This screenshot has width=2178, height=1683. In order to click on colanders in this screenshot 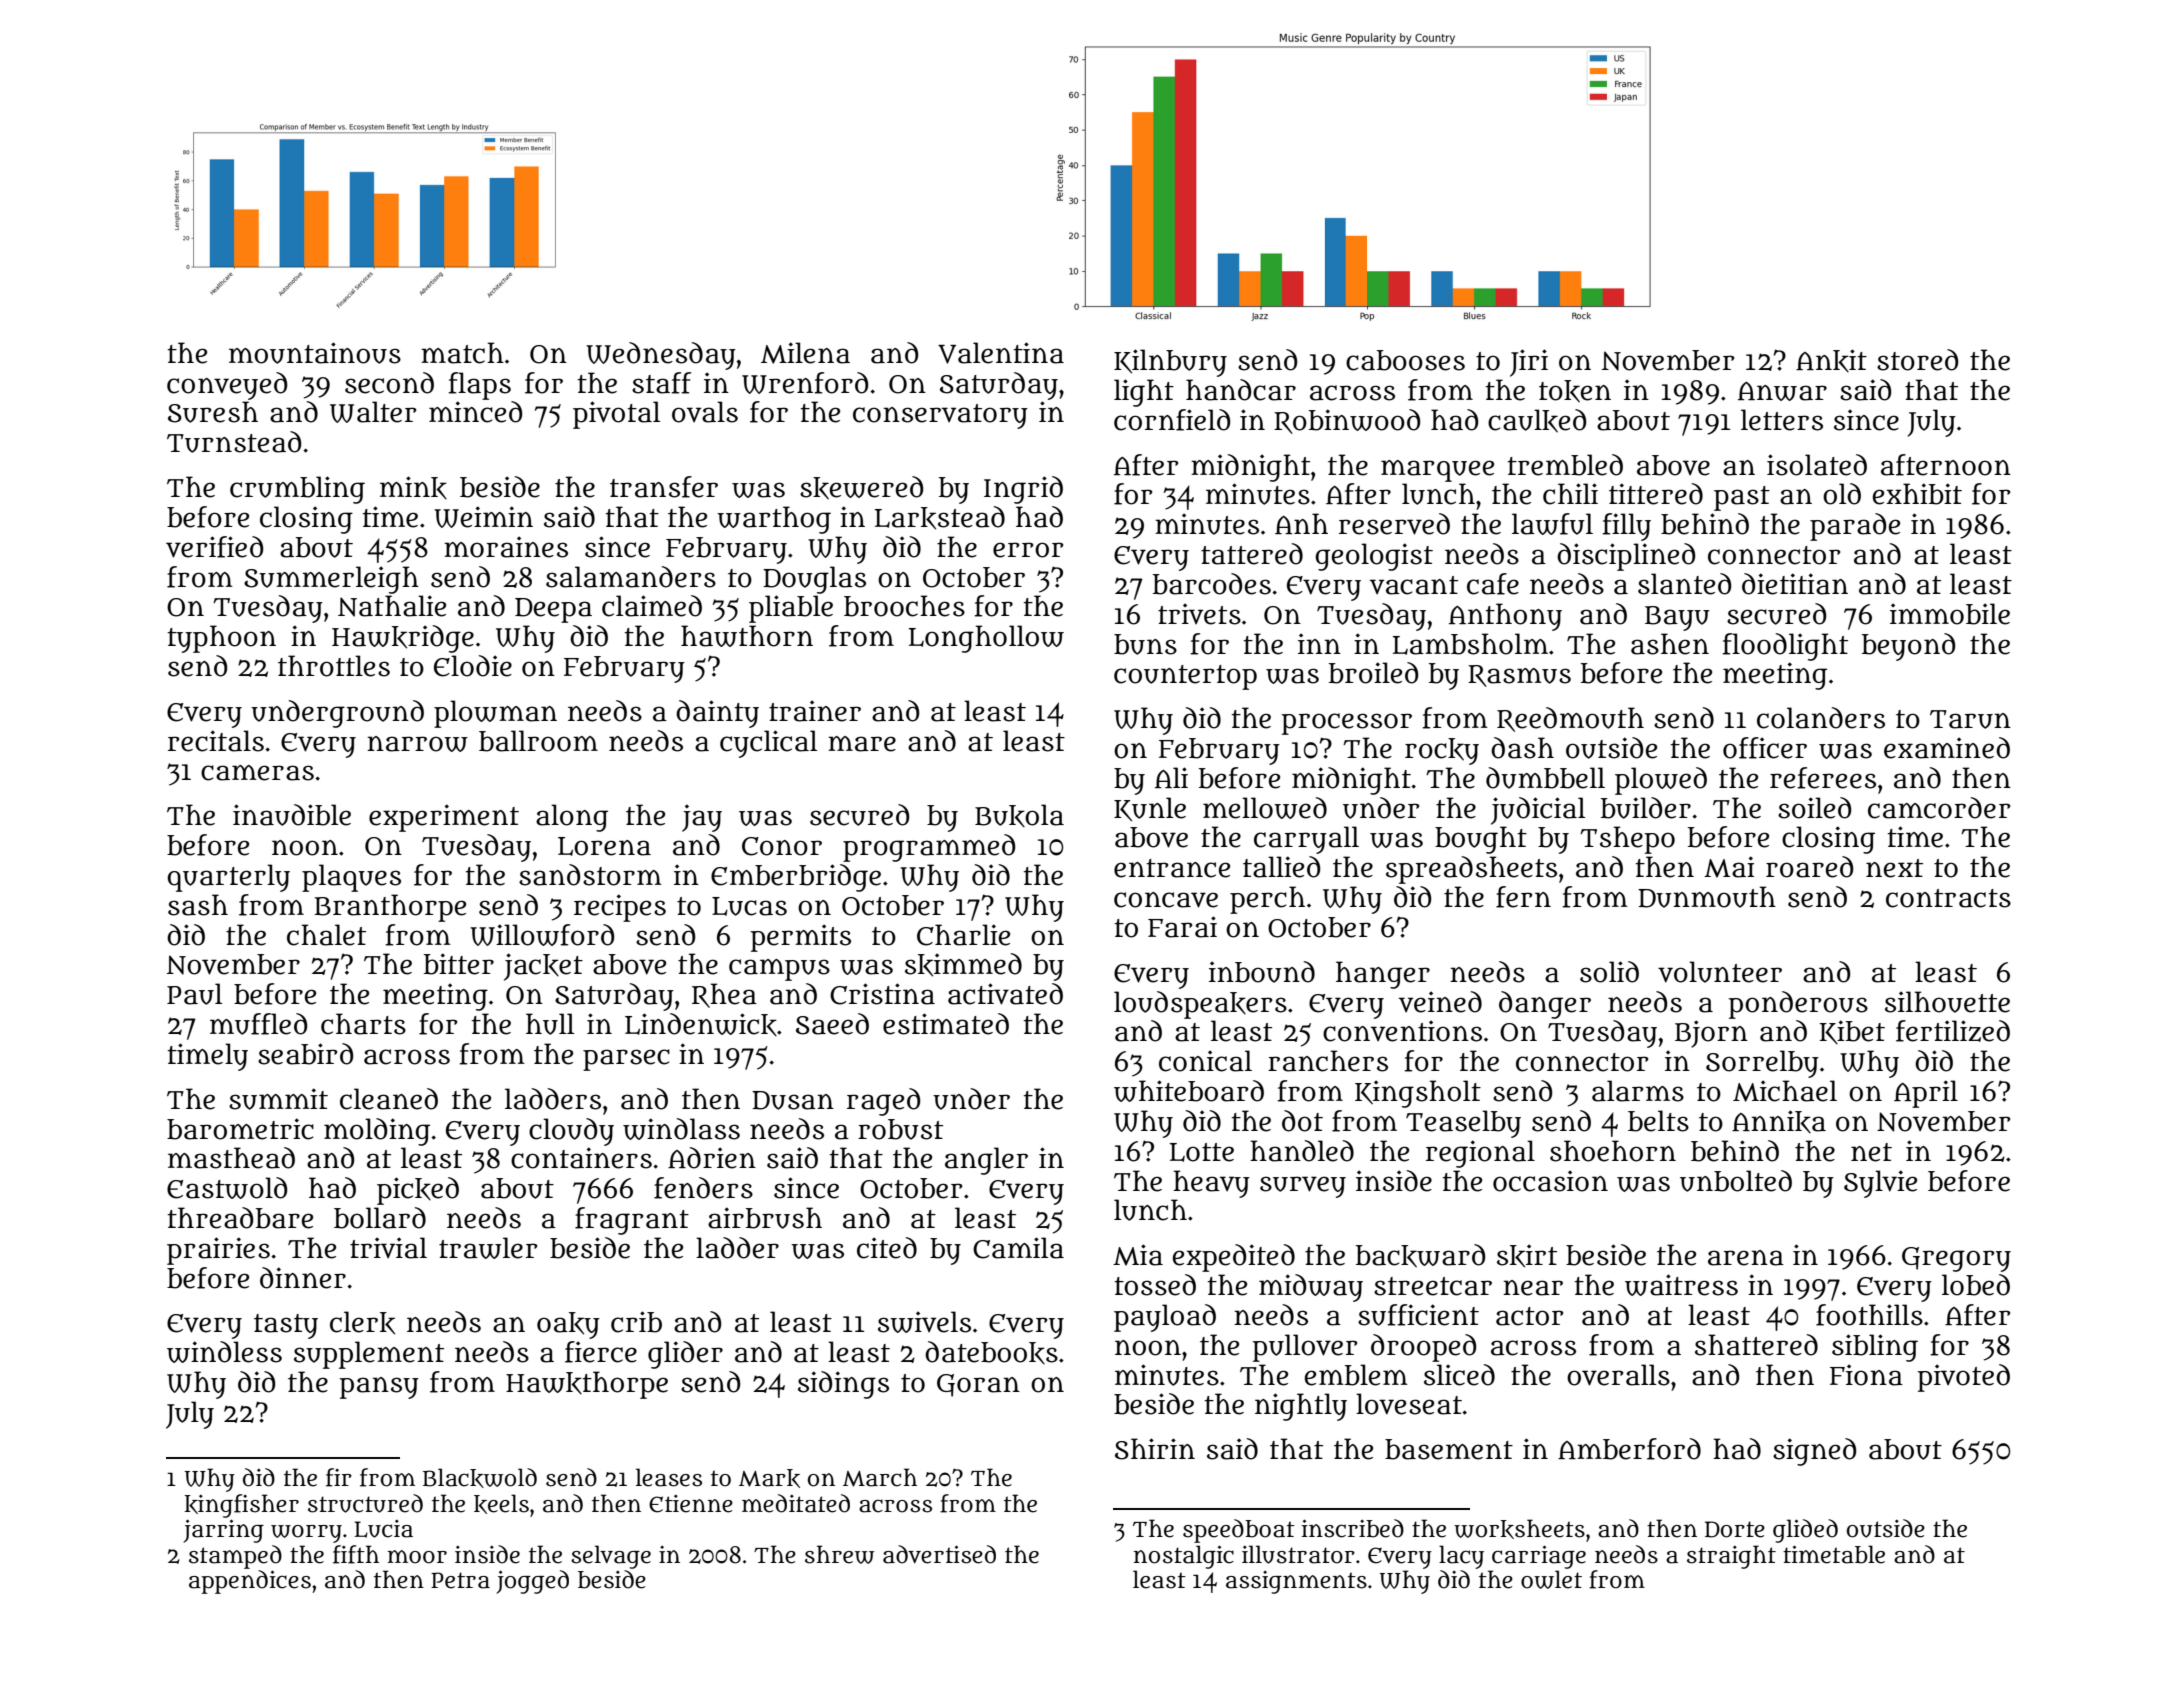, I will do `click(1821, 718)`.
